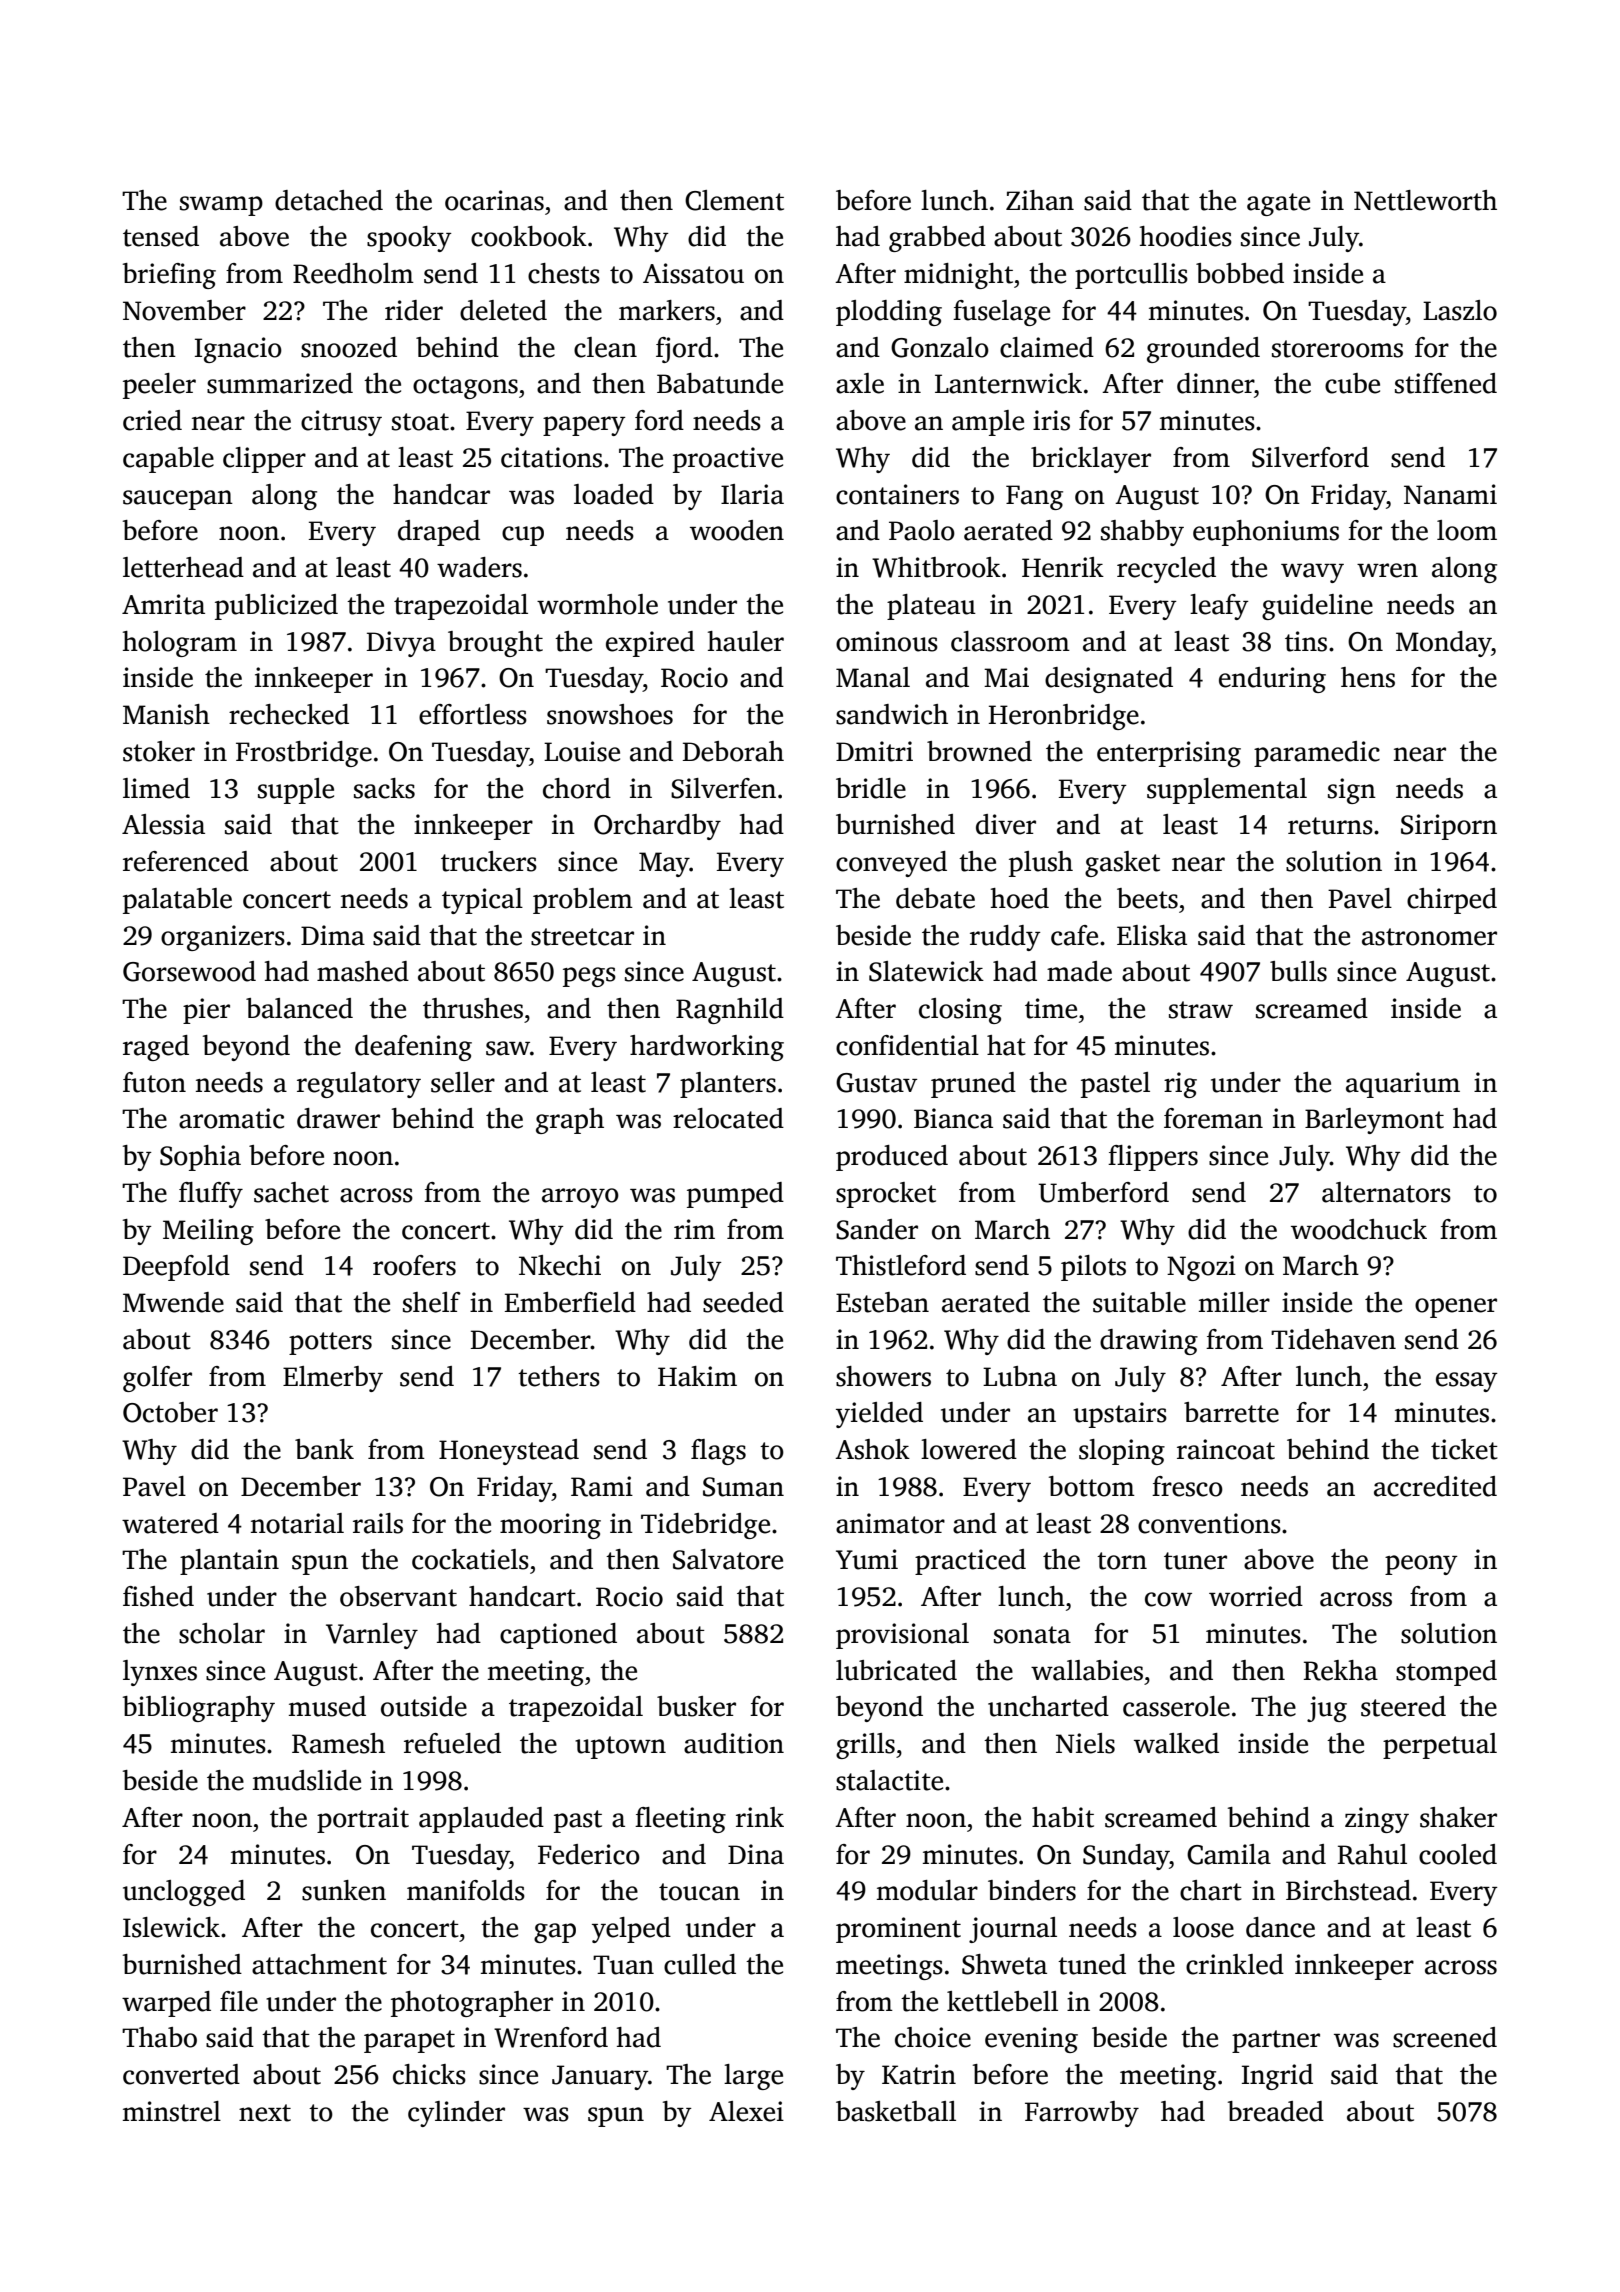 This screenshot has width=1620, height=2292. I want to click on Clement, so click(734, 200).
